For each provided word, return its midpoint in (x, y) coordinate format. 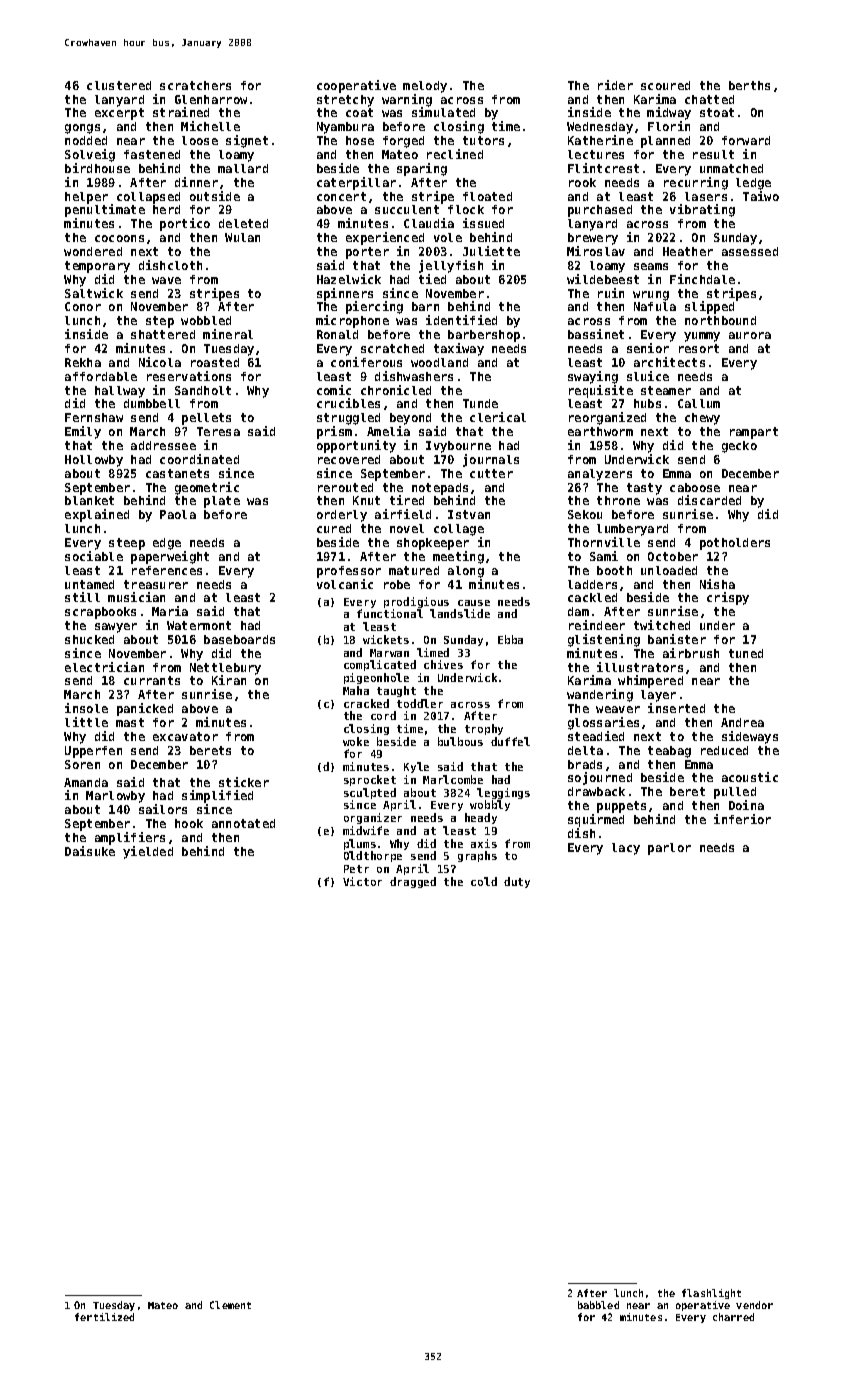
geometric (207, 488)
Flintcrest (603, 168)
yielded (148, 852)
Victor (362, 881)
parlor (669, 849)
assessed (750, 251)
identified (461, 320)
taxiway (459, 349)
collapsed (148, 198)
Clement (230, 1305)
